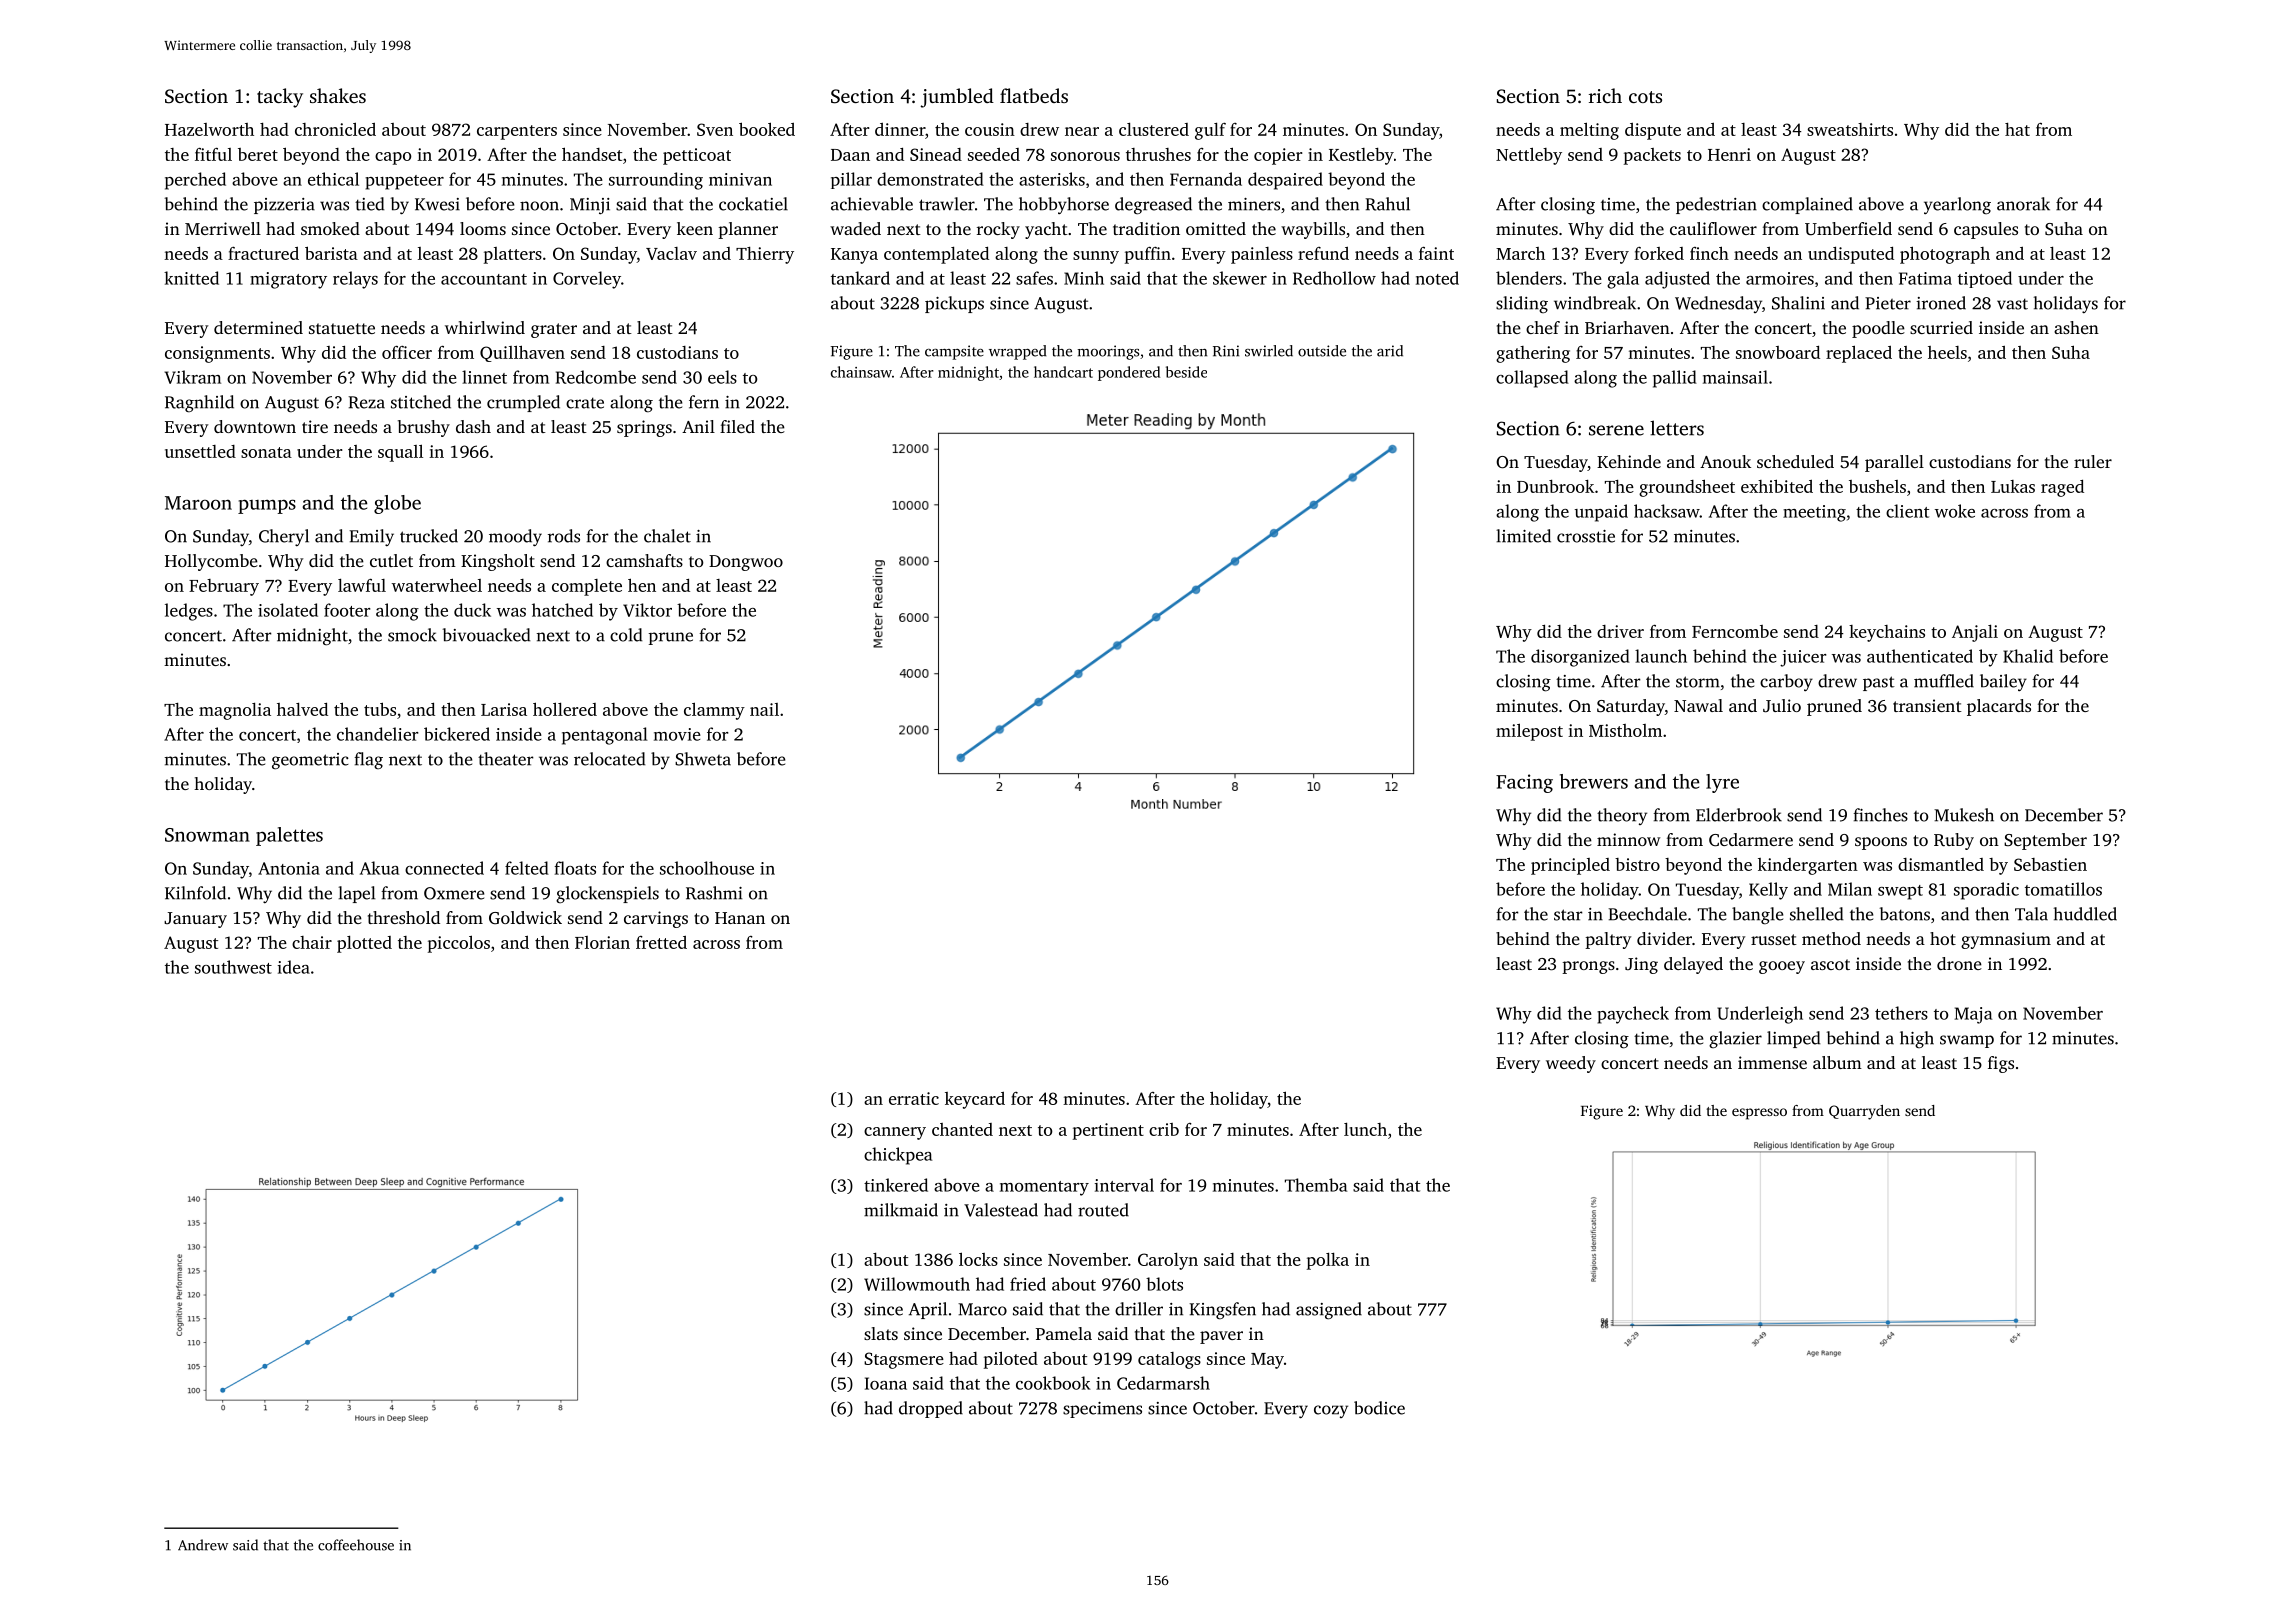 Image resolution: width=2292 pixels, height=1620 pixels. What do you see at coordinates (1637, 864) in the image?
I see `bistro` at bounding box center [1637, 864].
